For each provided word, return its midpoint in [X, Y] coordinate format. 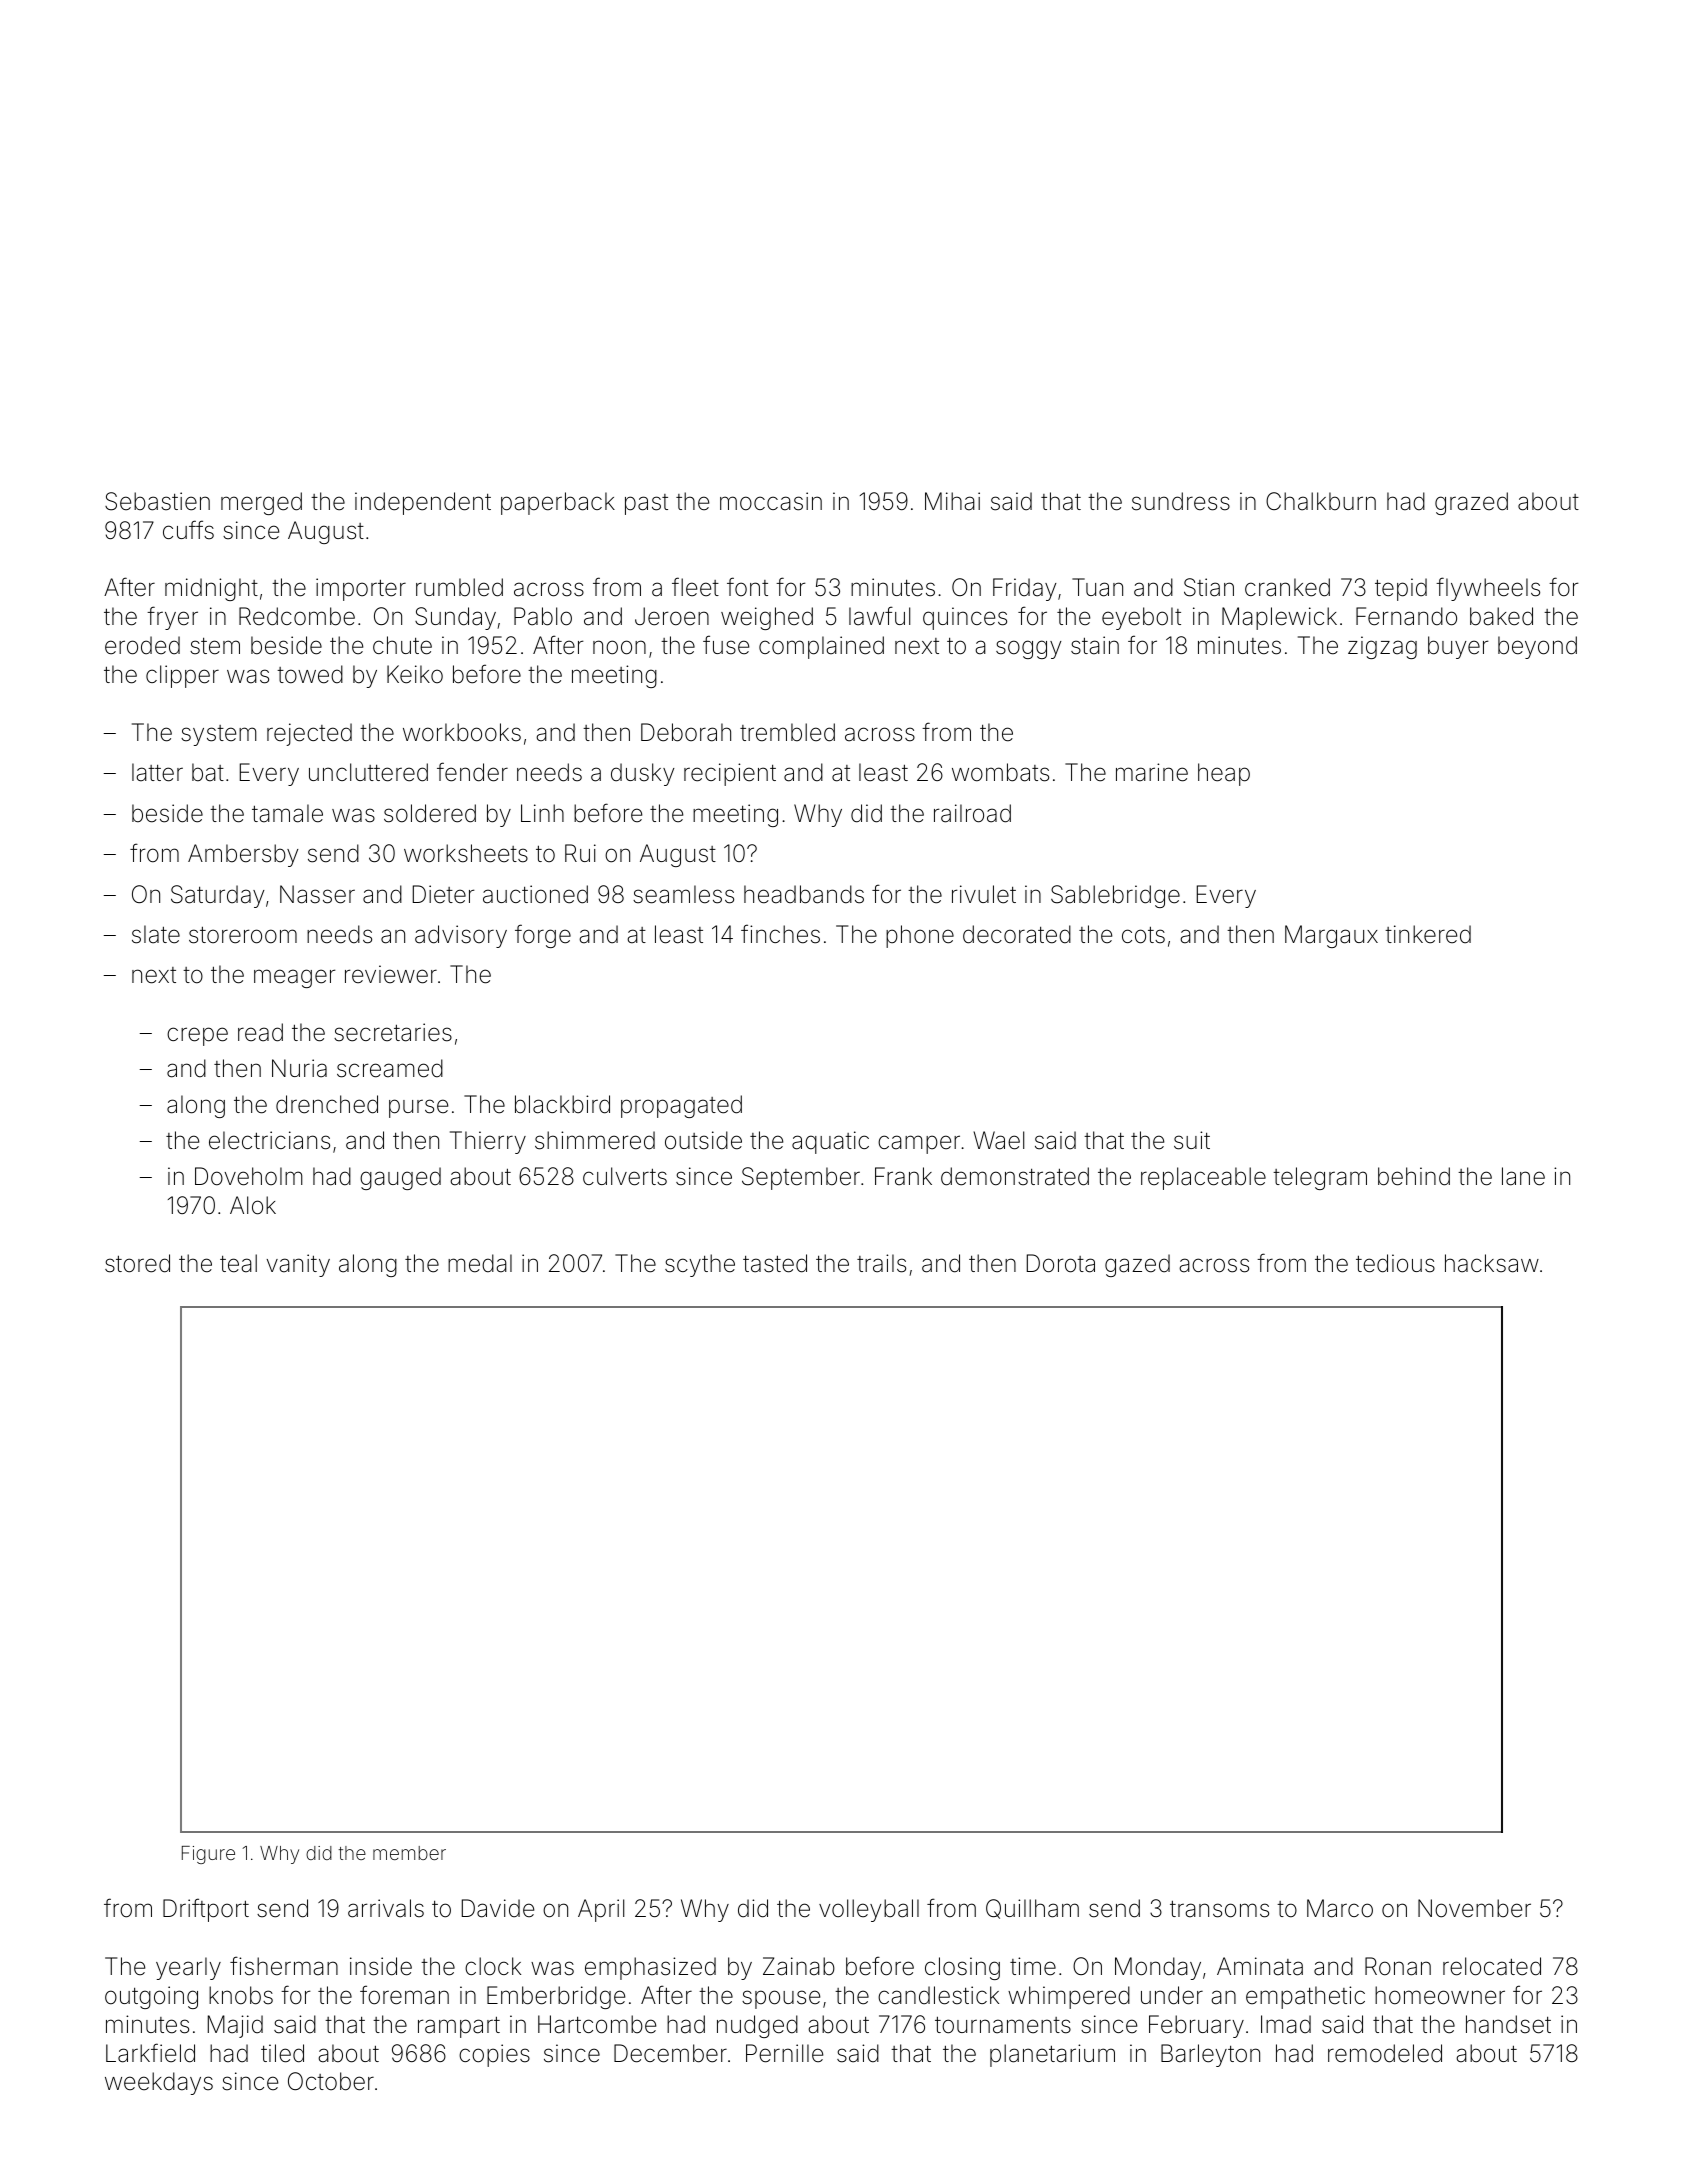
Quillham [1032, 1909]
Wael [998, 1140]
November [1474, 1908]
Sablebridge [1115, 896]
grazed [1471, 503]
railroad [972, 813]
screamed [390, 1068]
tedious [1395, 1263]
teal [238, 1263]
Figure [208, 1855]
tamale [287, 813]
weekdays [159, 2083]
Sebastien [157, 501]
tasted [775, 1263]
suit [1192, 1140]
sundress [1181, 501]
